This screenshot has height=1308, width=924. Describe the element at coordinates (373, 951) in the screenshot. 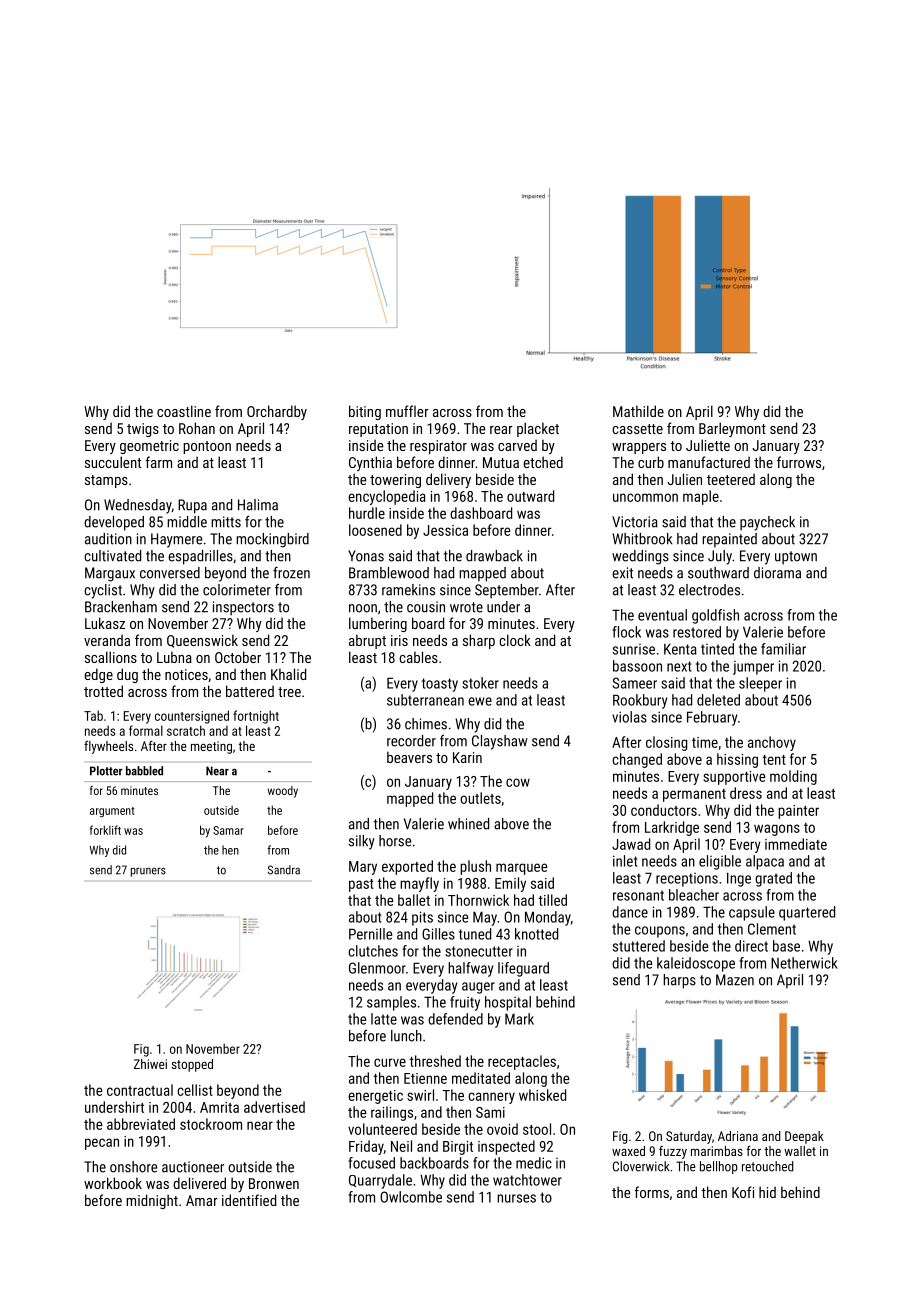

I see `clutches` at that location.
